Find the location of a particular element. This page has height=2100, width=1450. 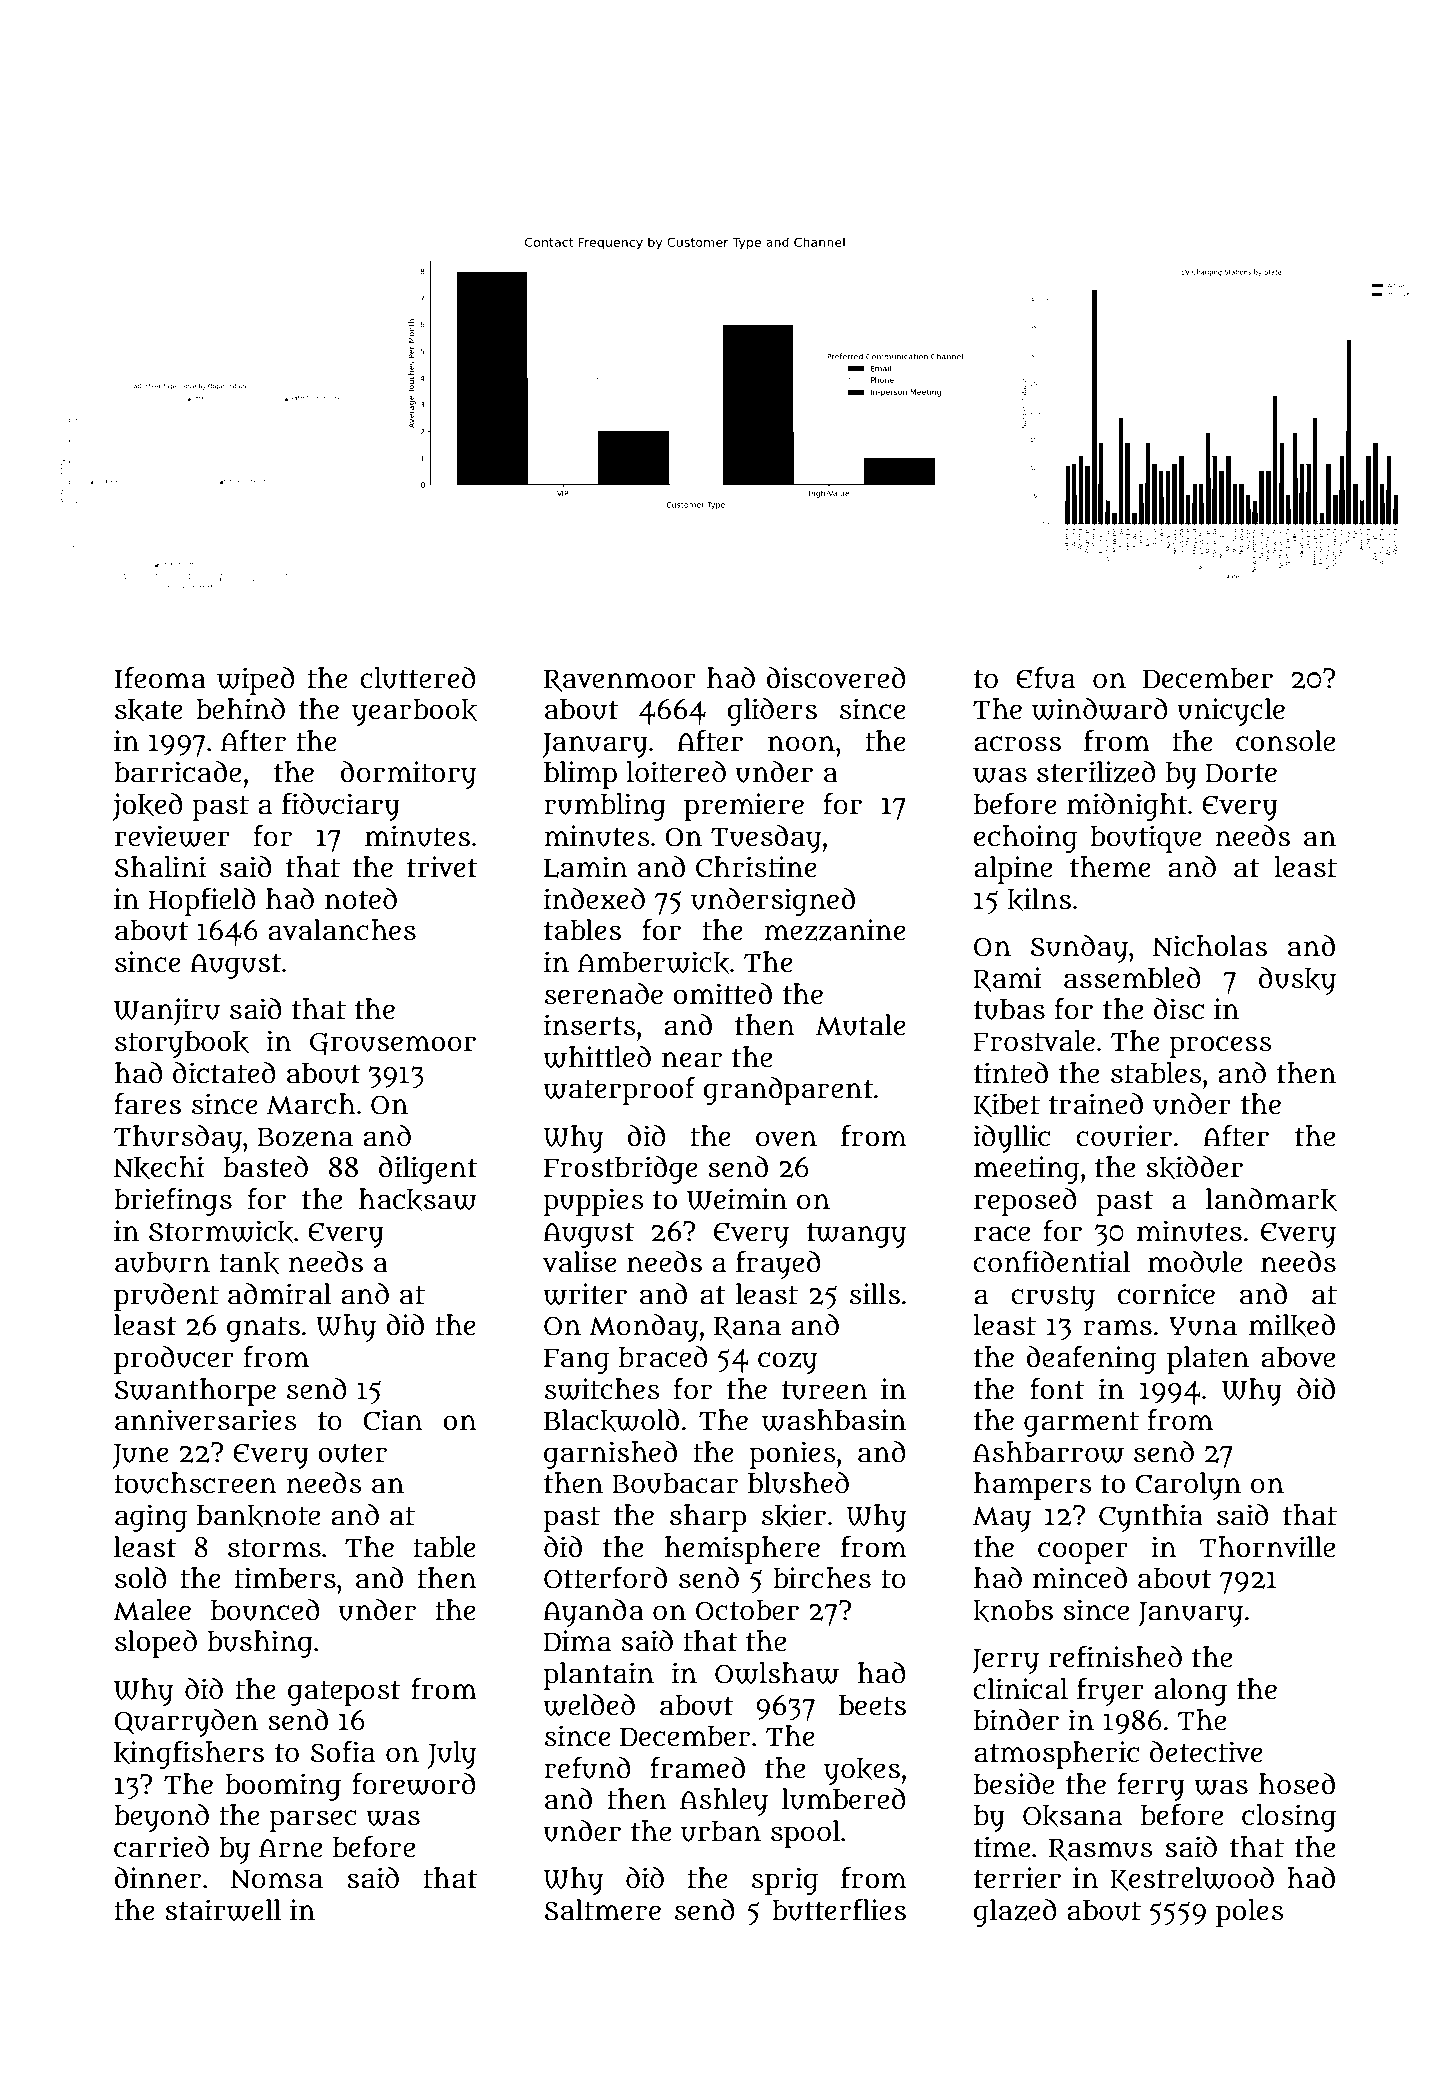

Nomsa is located at coordinates (277, 1879).
